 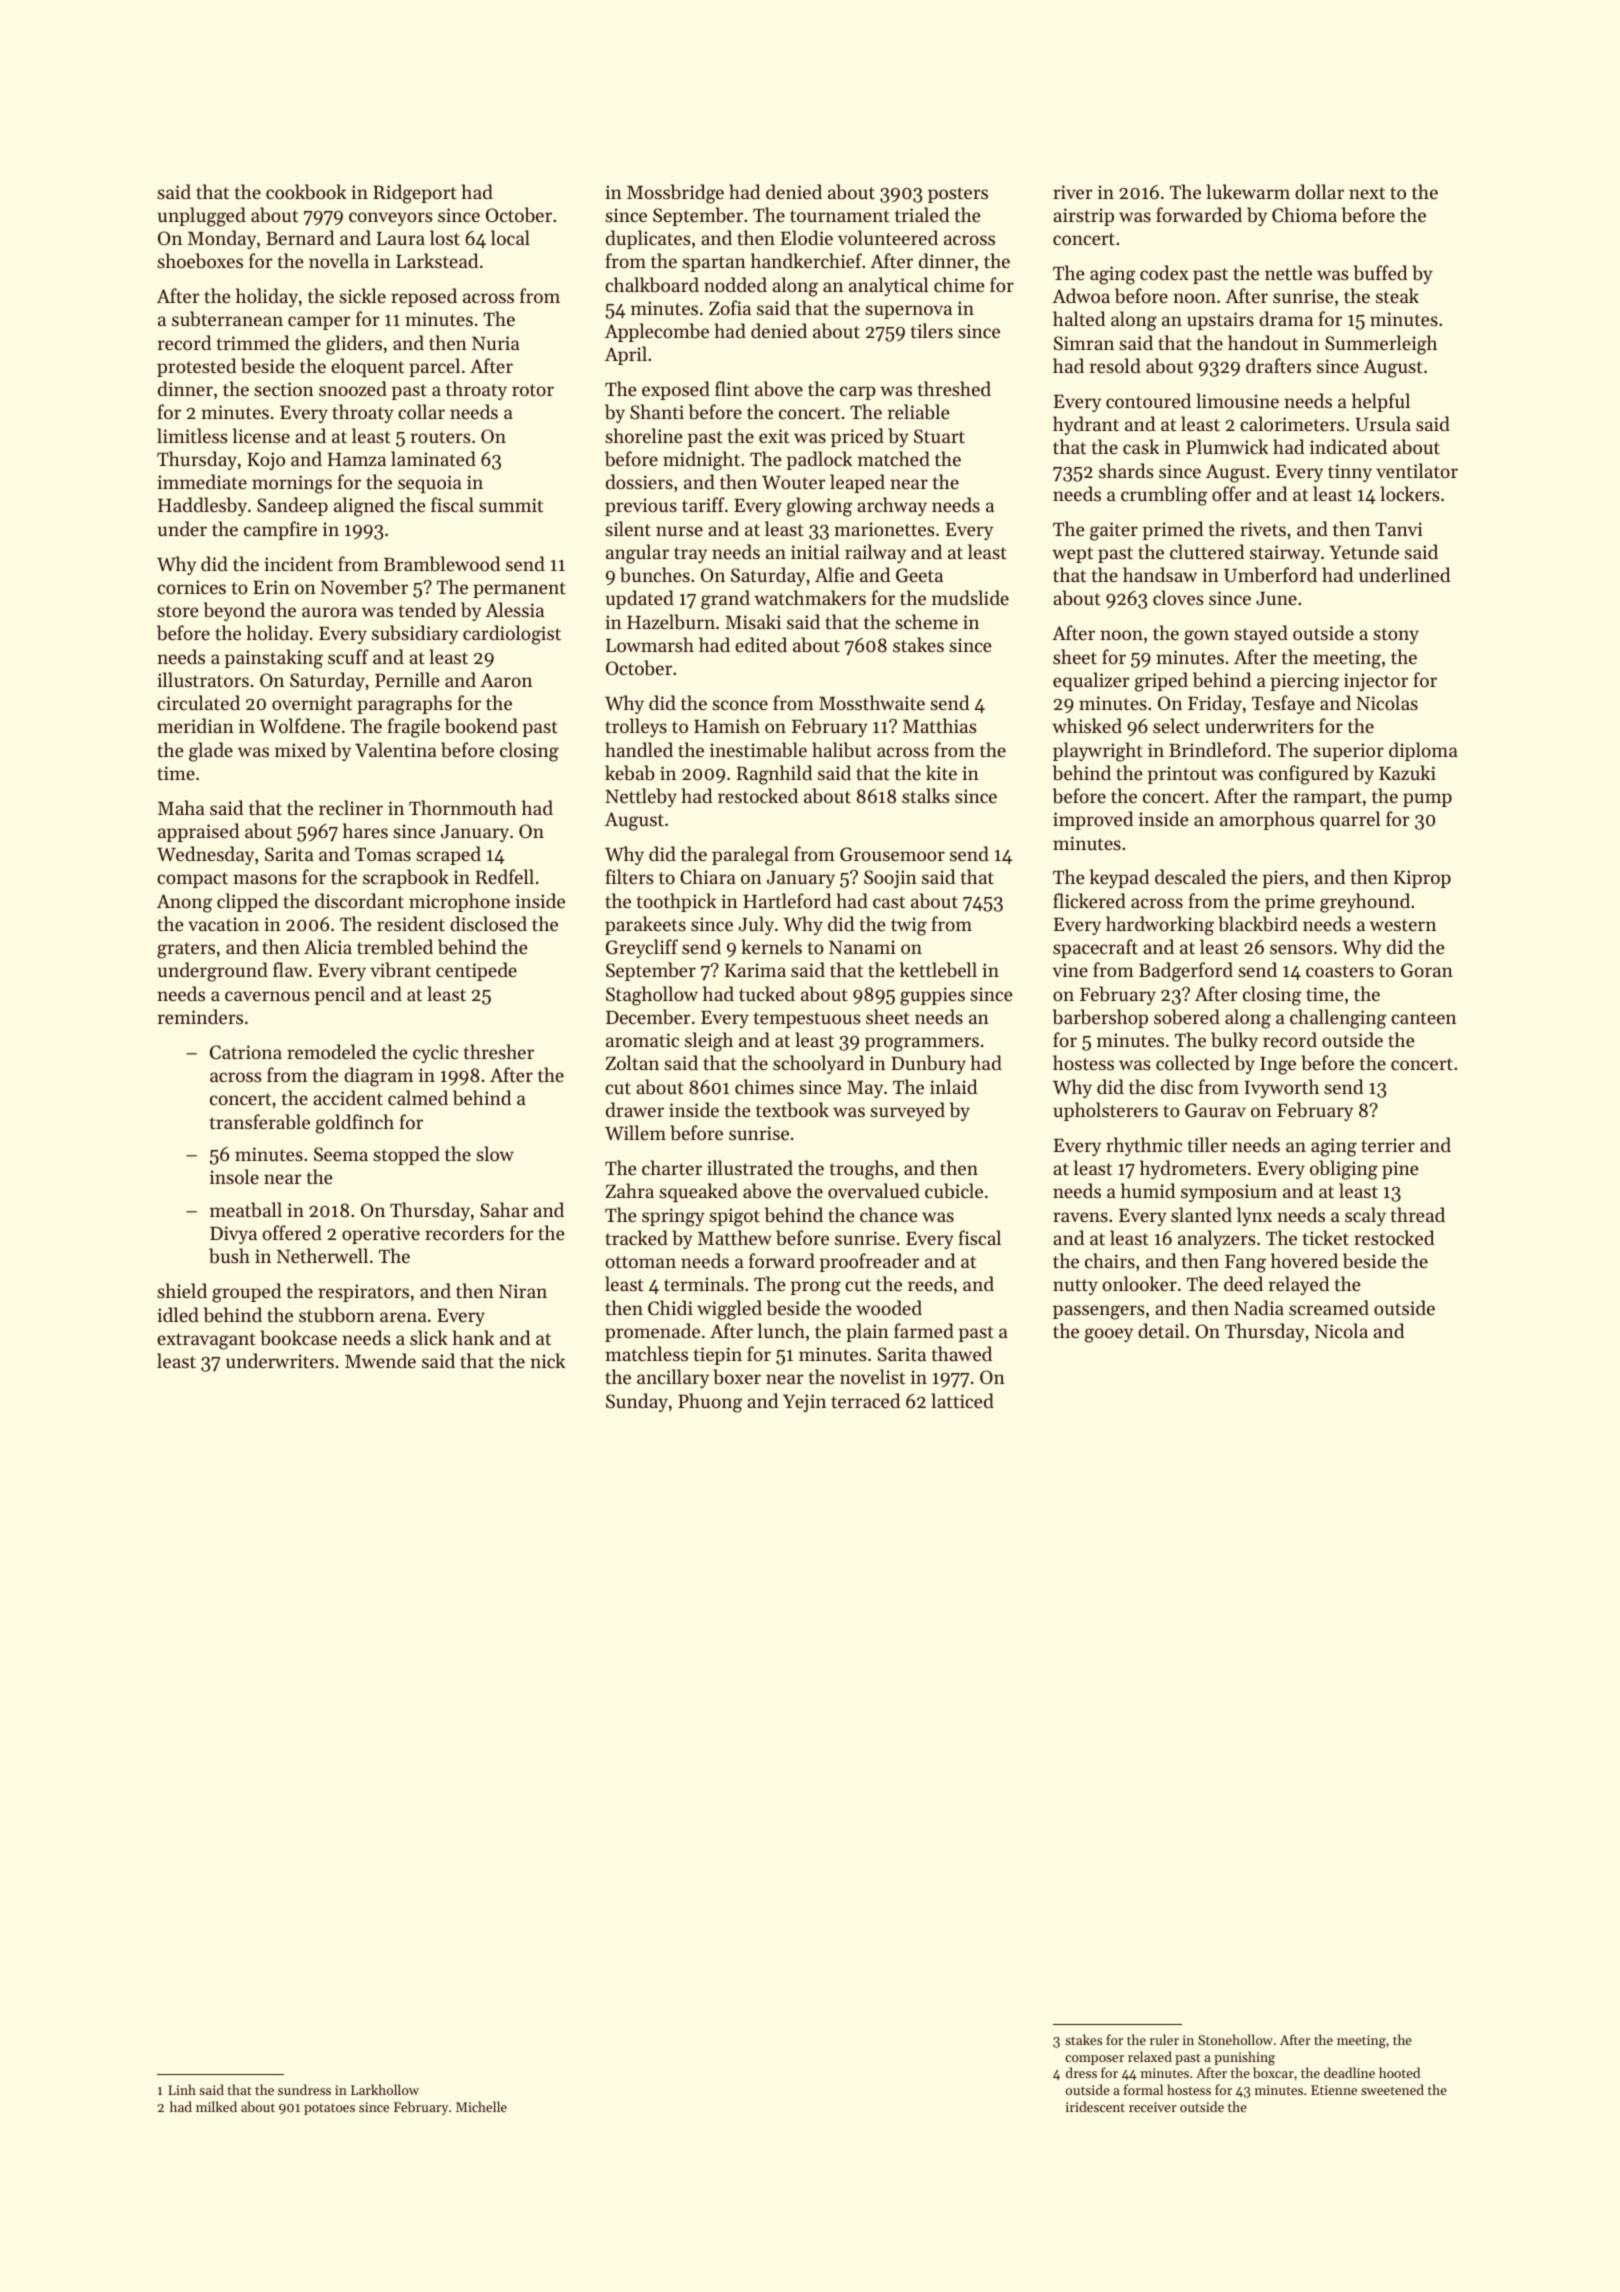 What do you see at coordinates (1094, 2060) in the document?
I see `composer` at bounding box center [1094, 2060].
